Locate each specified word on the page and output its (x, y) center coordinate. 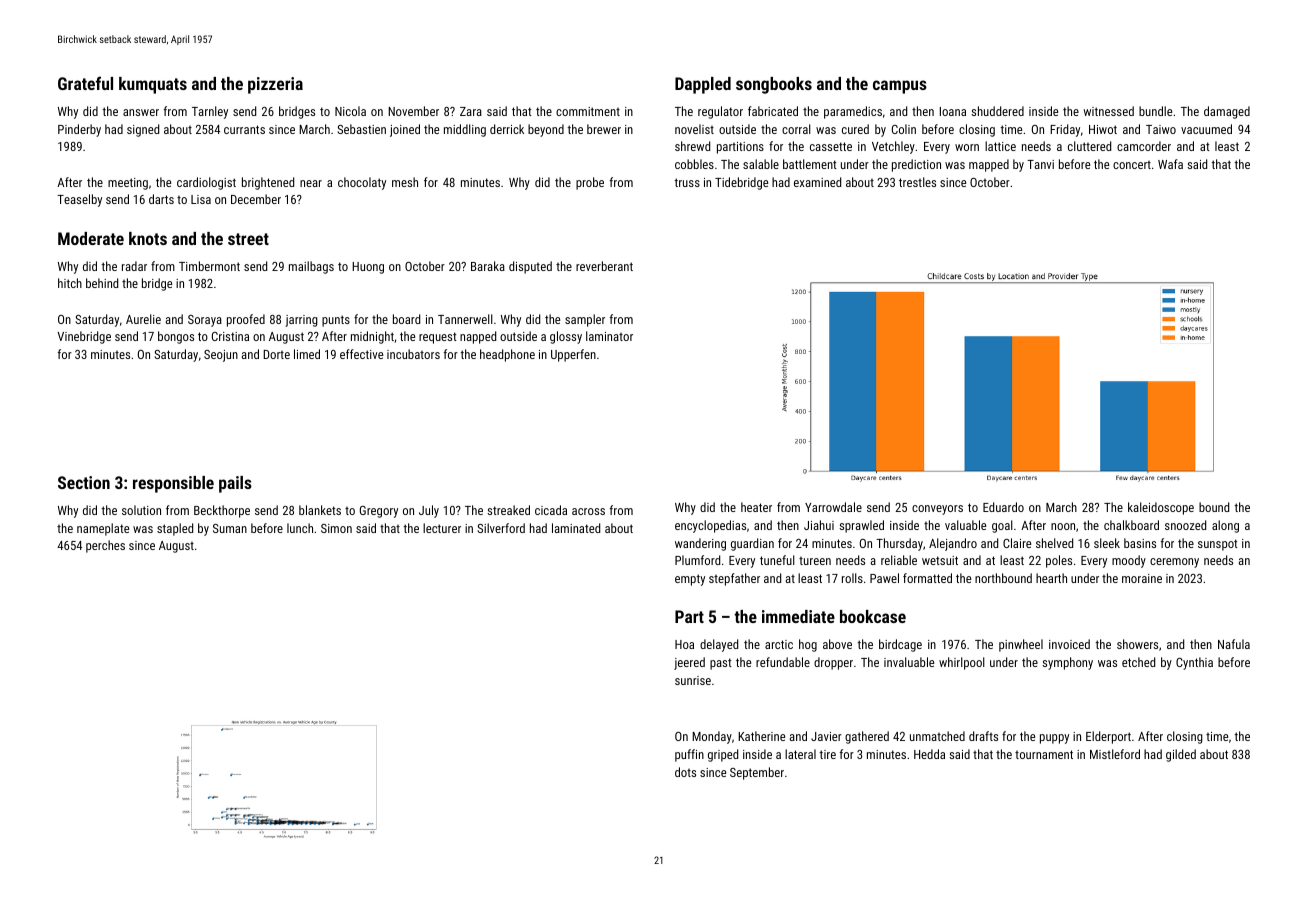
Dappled (703, 85)
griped (723, 755)
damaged (1227, 112)
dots (685, 772)
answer (141, 112)
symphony (1067, 663)
